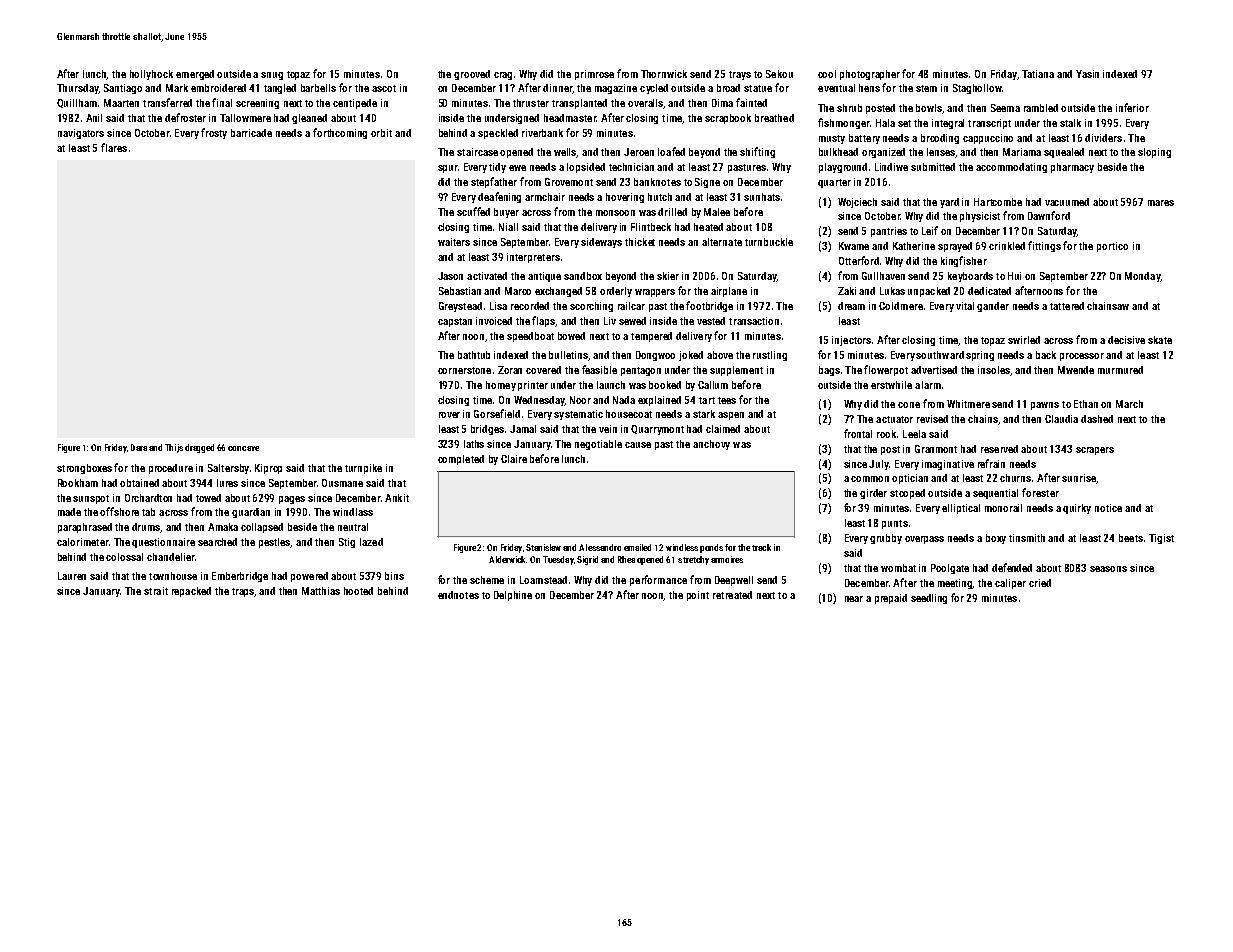 The height and width of the screenshot is (952, 1233). I want to click on Dongwoo, so click(655, 356).
